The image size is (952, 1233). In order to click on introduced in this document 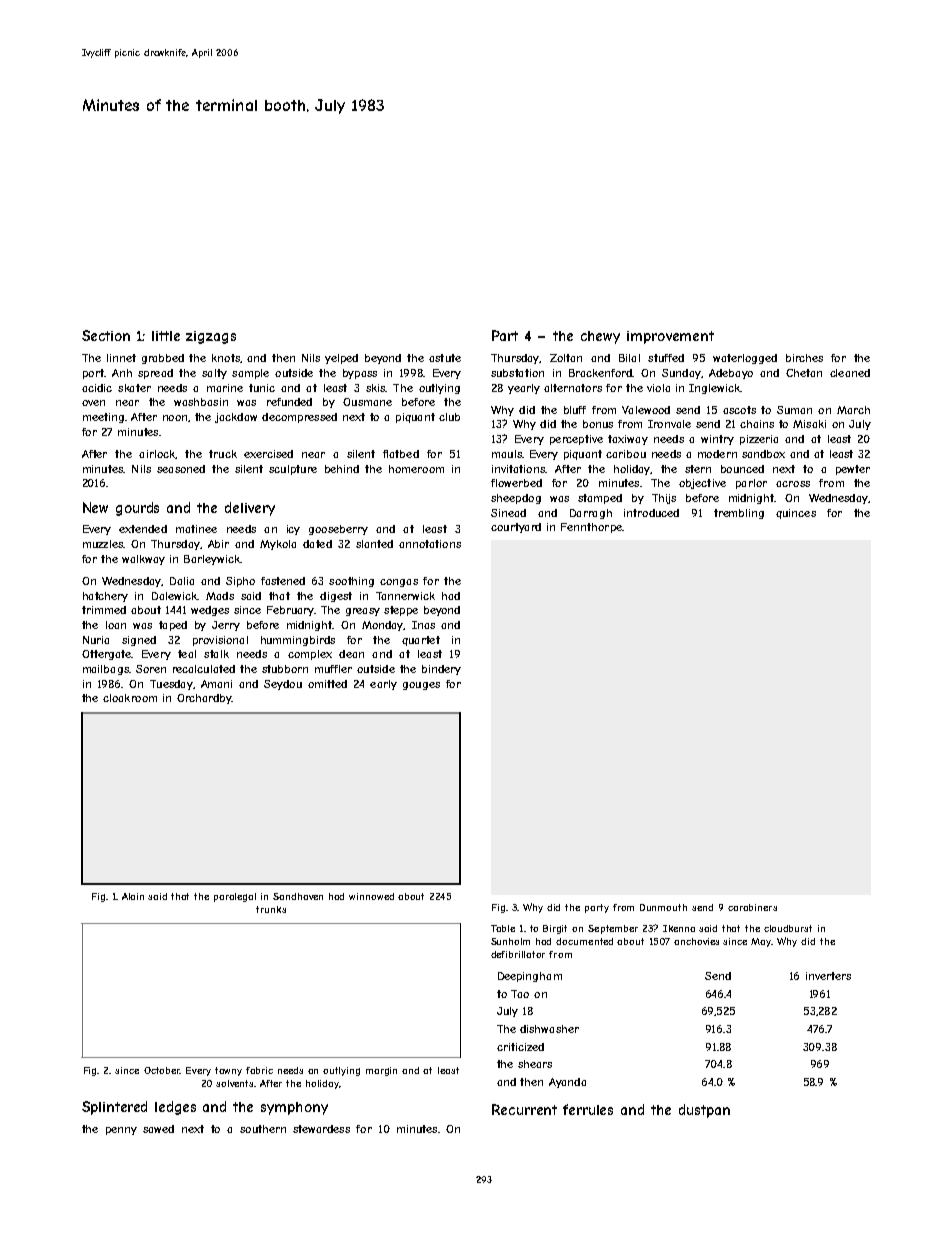, I will do `click(651, 513)`.
